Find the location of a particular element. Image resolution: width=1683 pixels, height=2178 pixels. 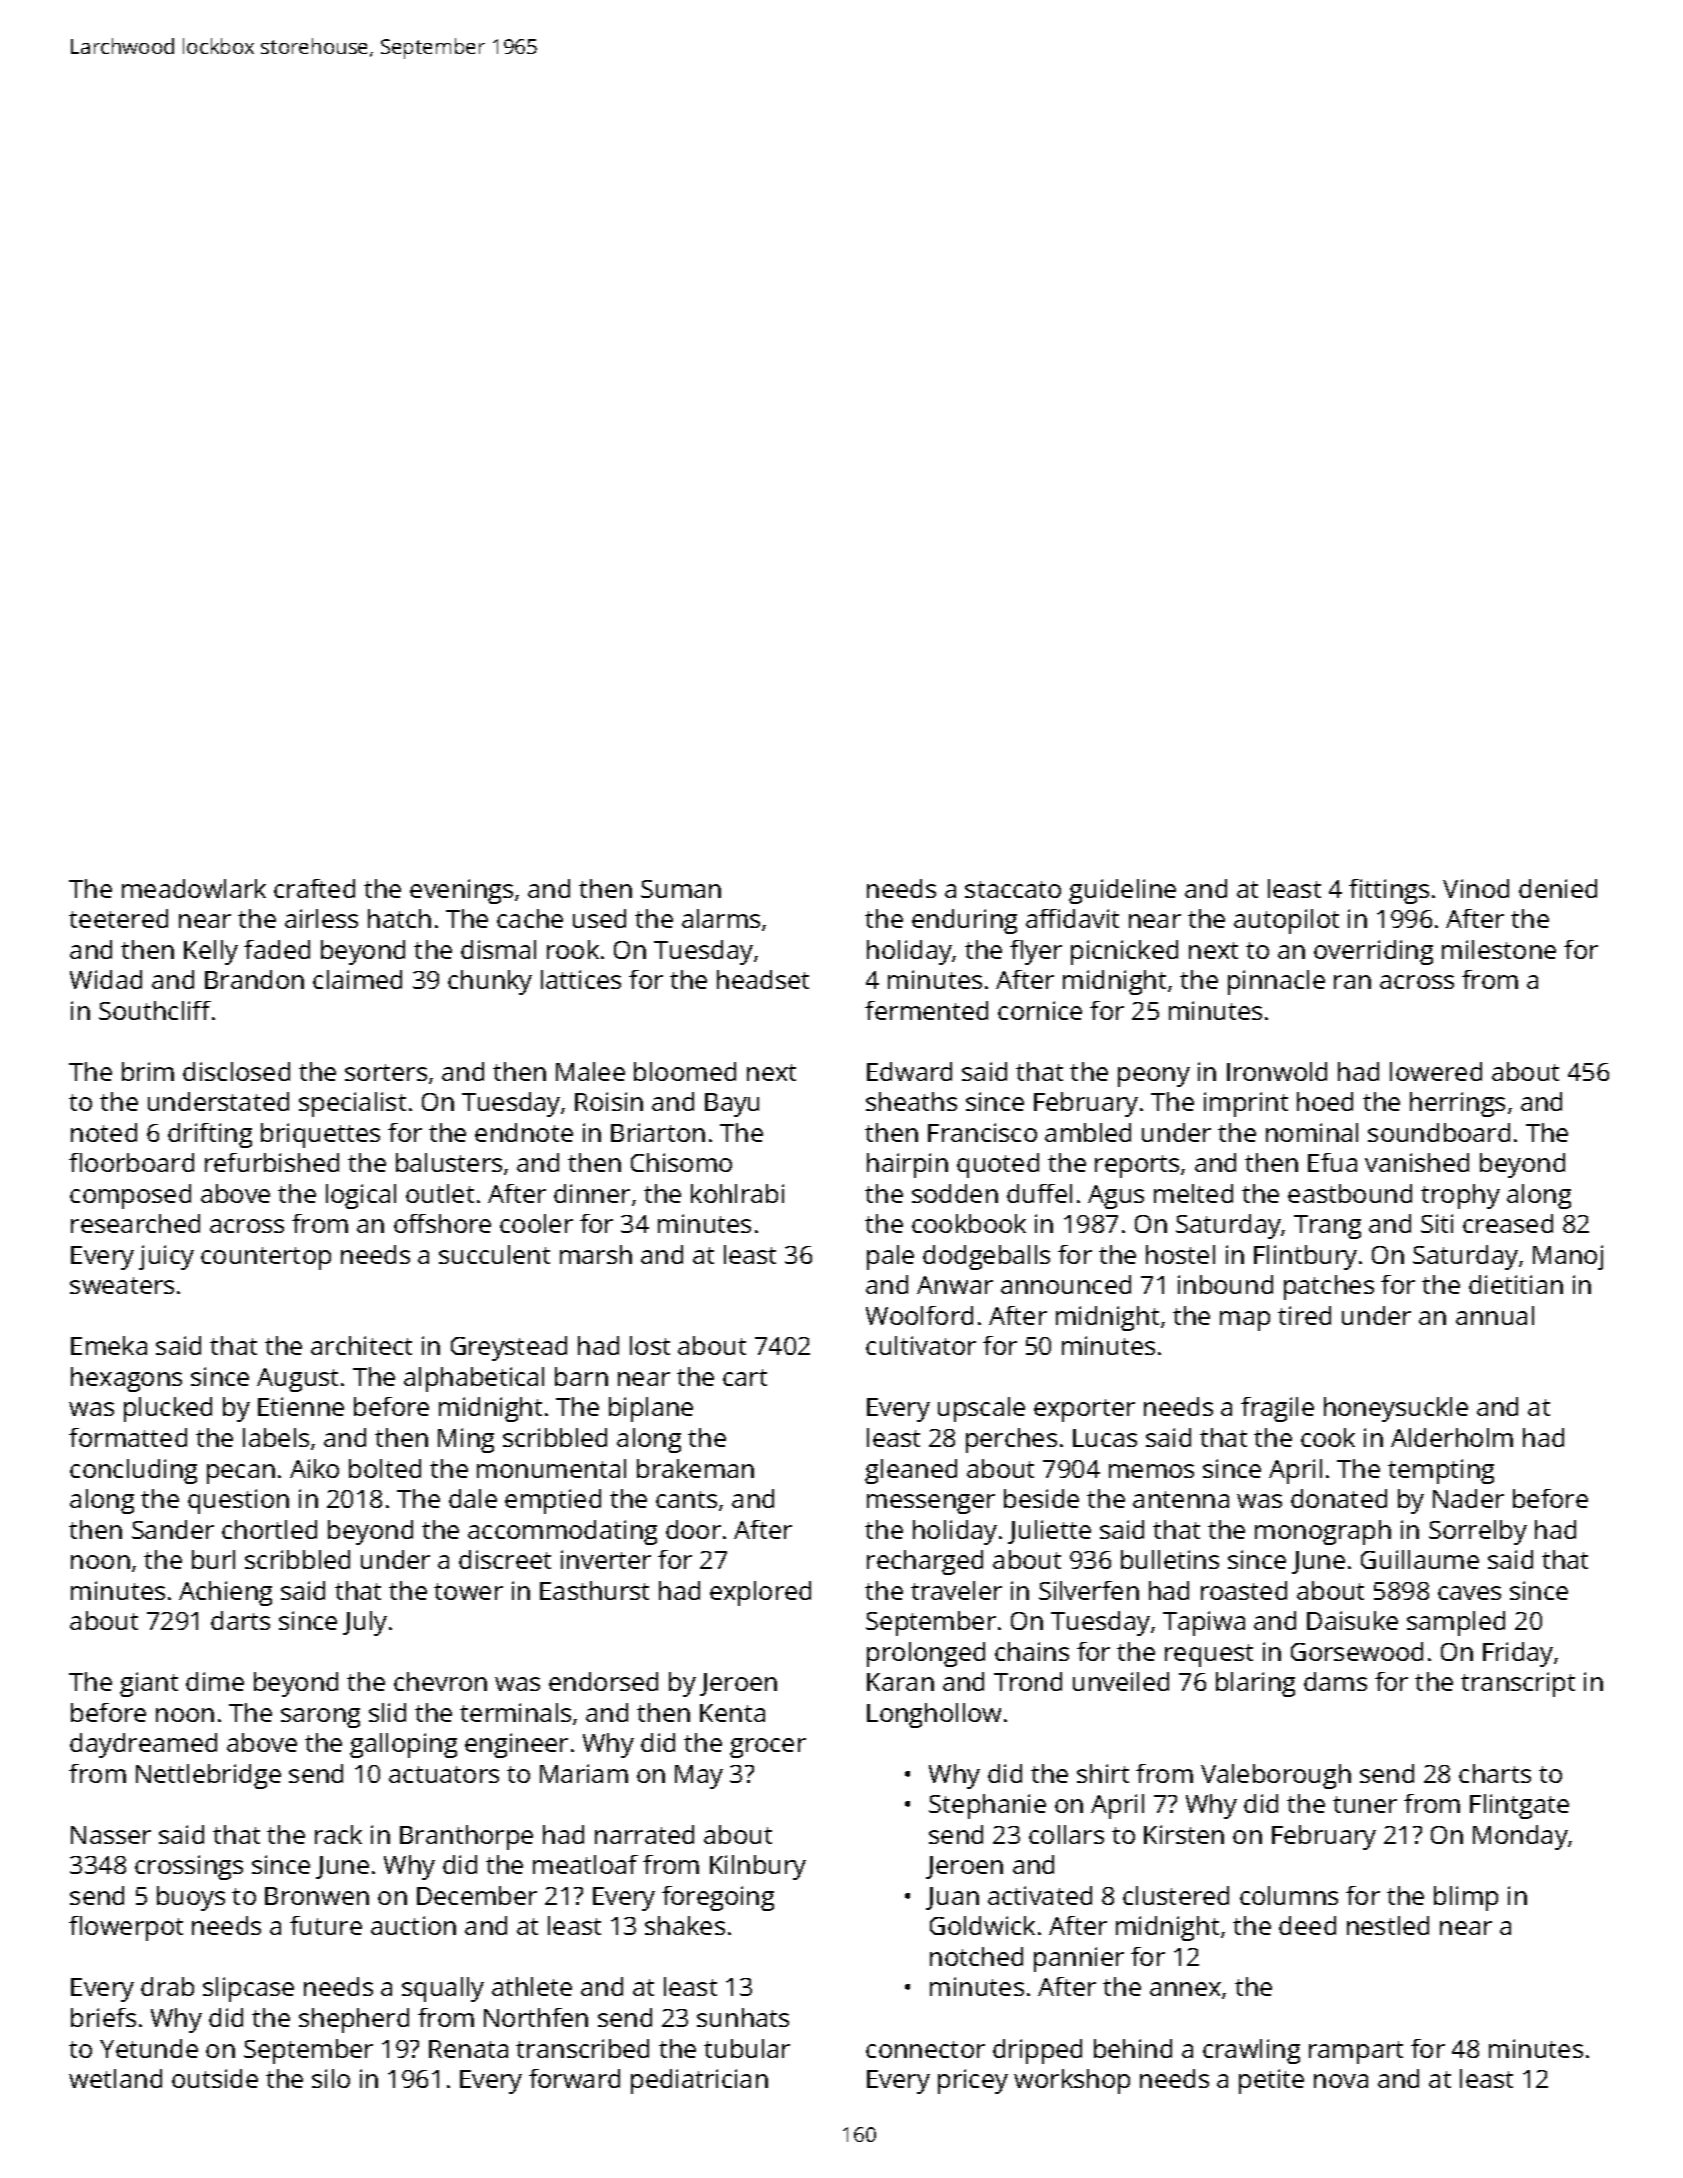

Yetunde is located at coordinates (149, 2048).
